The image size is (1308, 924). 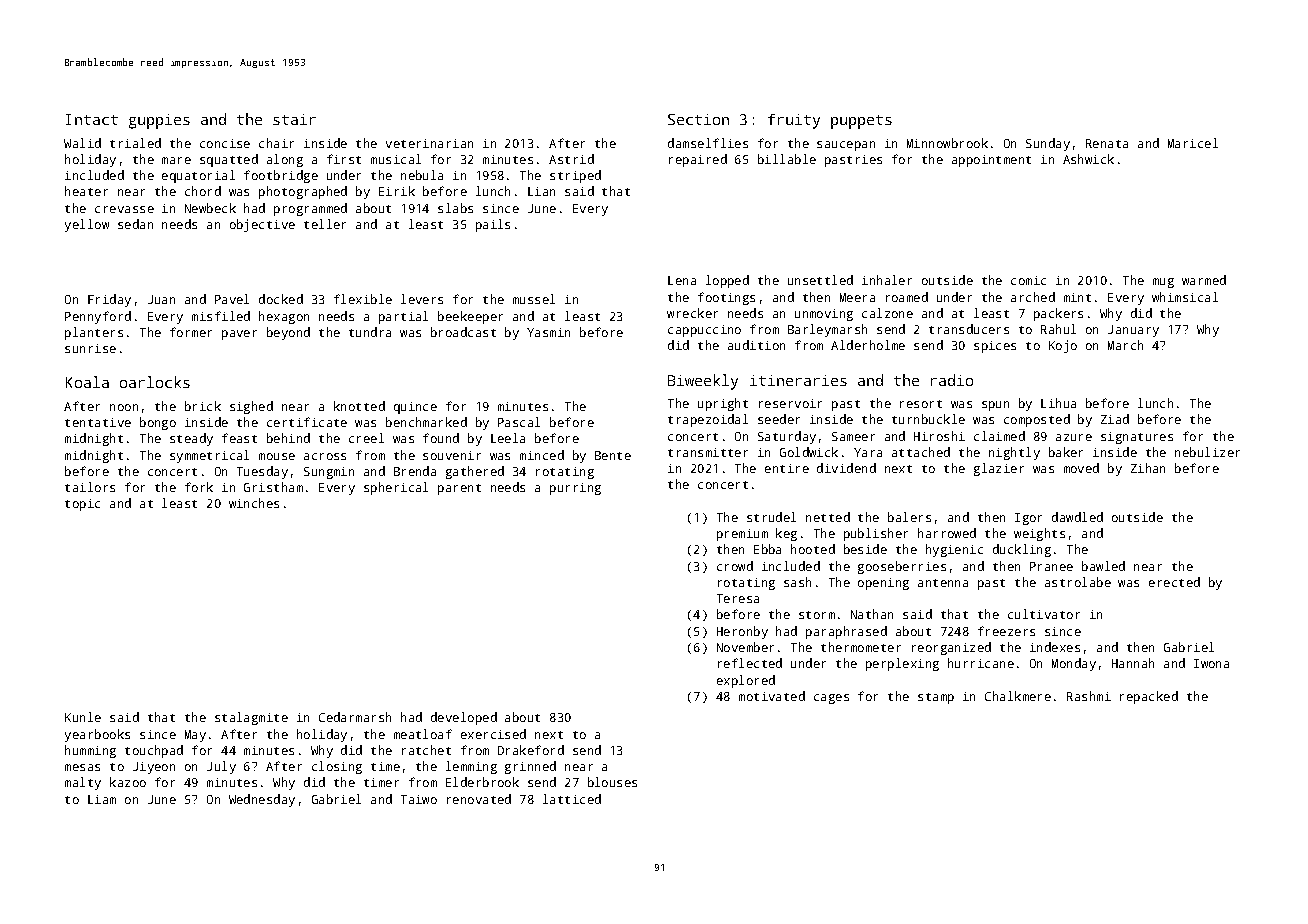 What do you see at coordinates (612, 782) in the page?
I see `blouses` at bounding box center [612, 782].
